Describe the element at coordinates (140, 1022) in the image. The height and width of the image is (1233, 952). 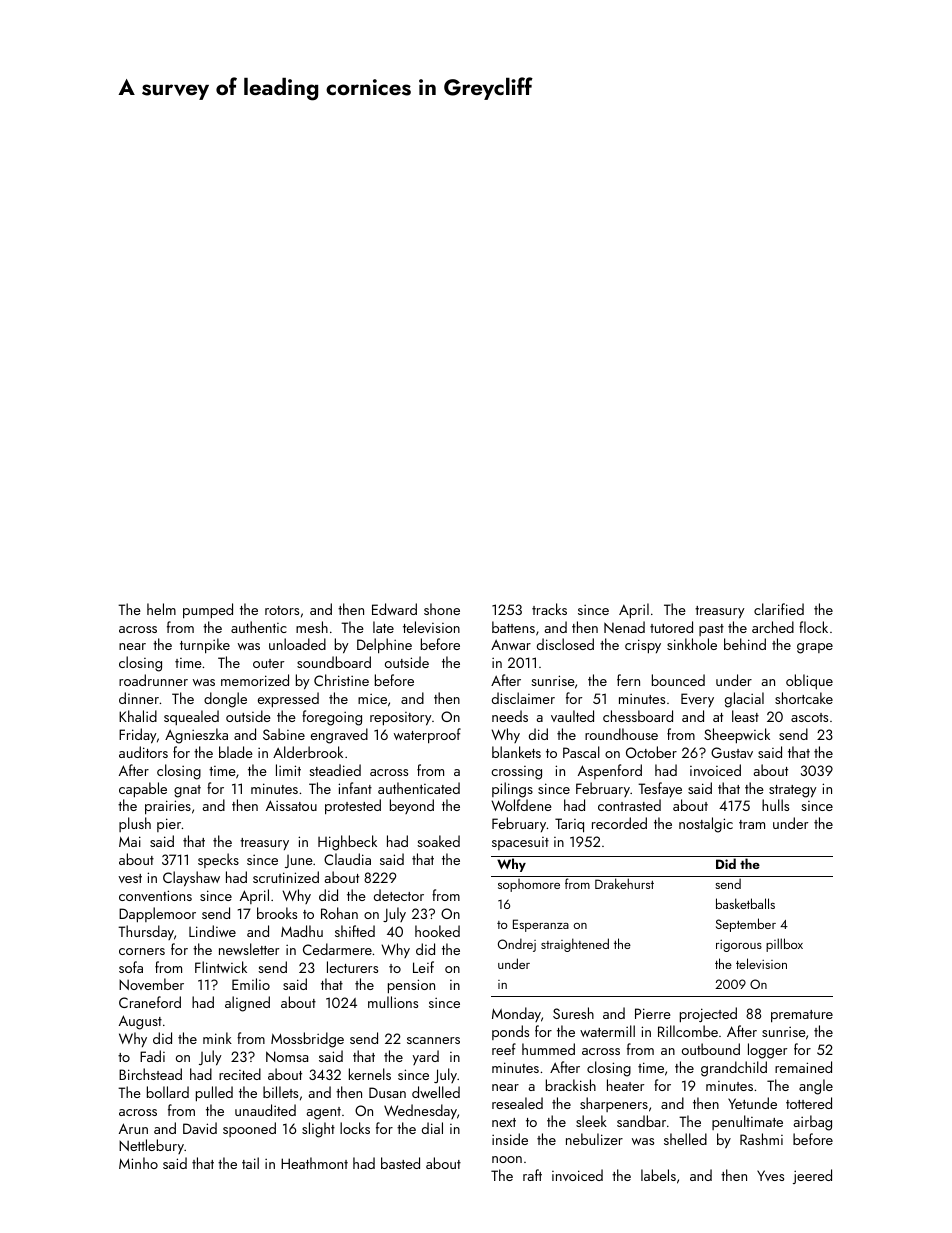
I see `August` at that location.
